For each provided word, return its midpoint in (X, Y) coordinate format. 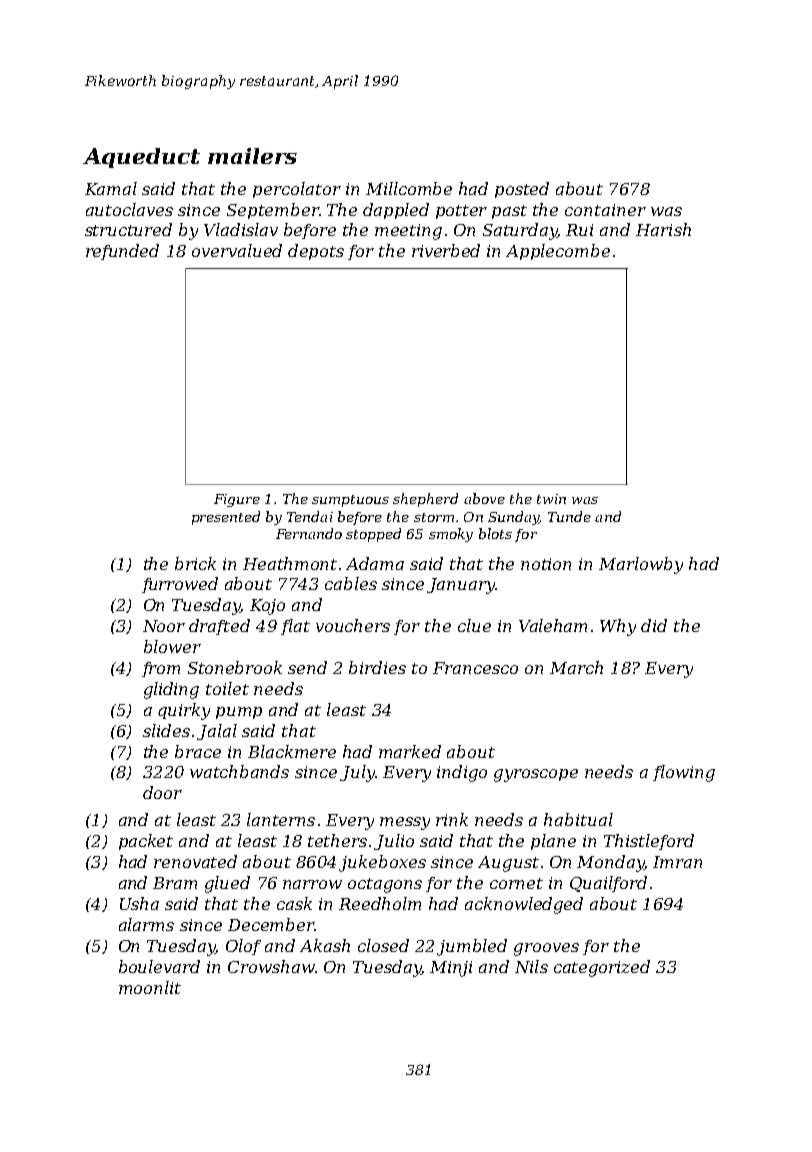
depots (316, 252)
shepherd (425, 500)
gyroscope (536, 775)
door (162, 792)
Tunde (569, 516)
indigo (462, 773)
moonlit (150, 987)
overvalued (237, 250)
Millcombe (409, 188)
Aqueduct (141, 158)
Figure (237, 500)
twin (551, 499)
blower (172, 646)
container (605, 210)
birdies (377, 667)
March (576, 667)
